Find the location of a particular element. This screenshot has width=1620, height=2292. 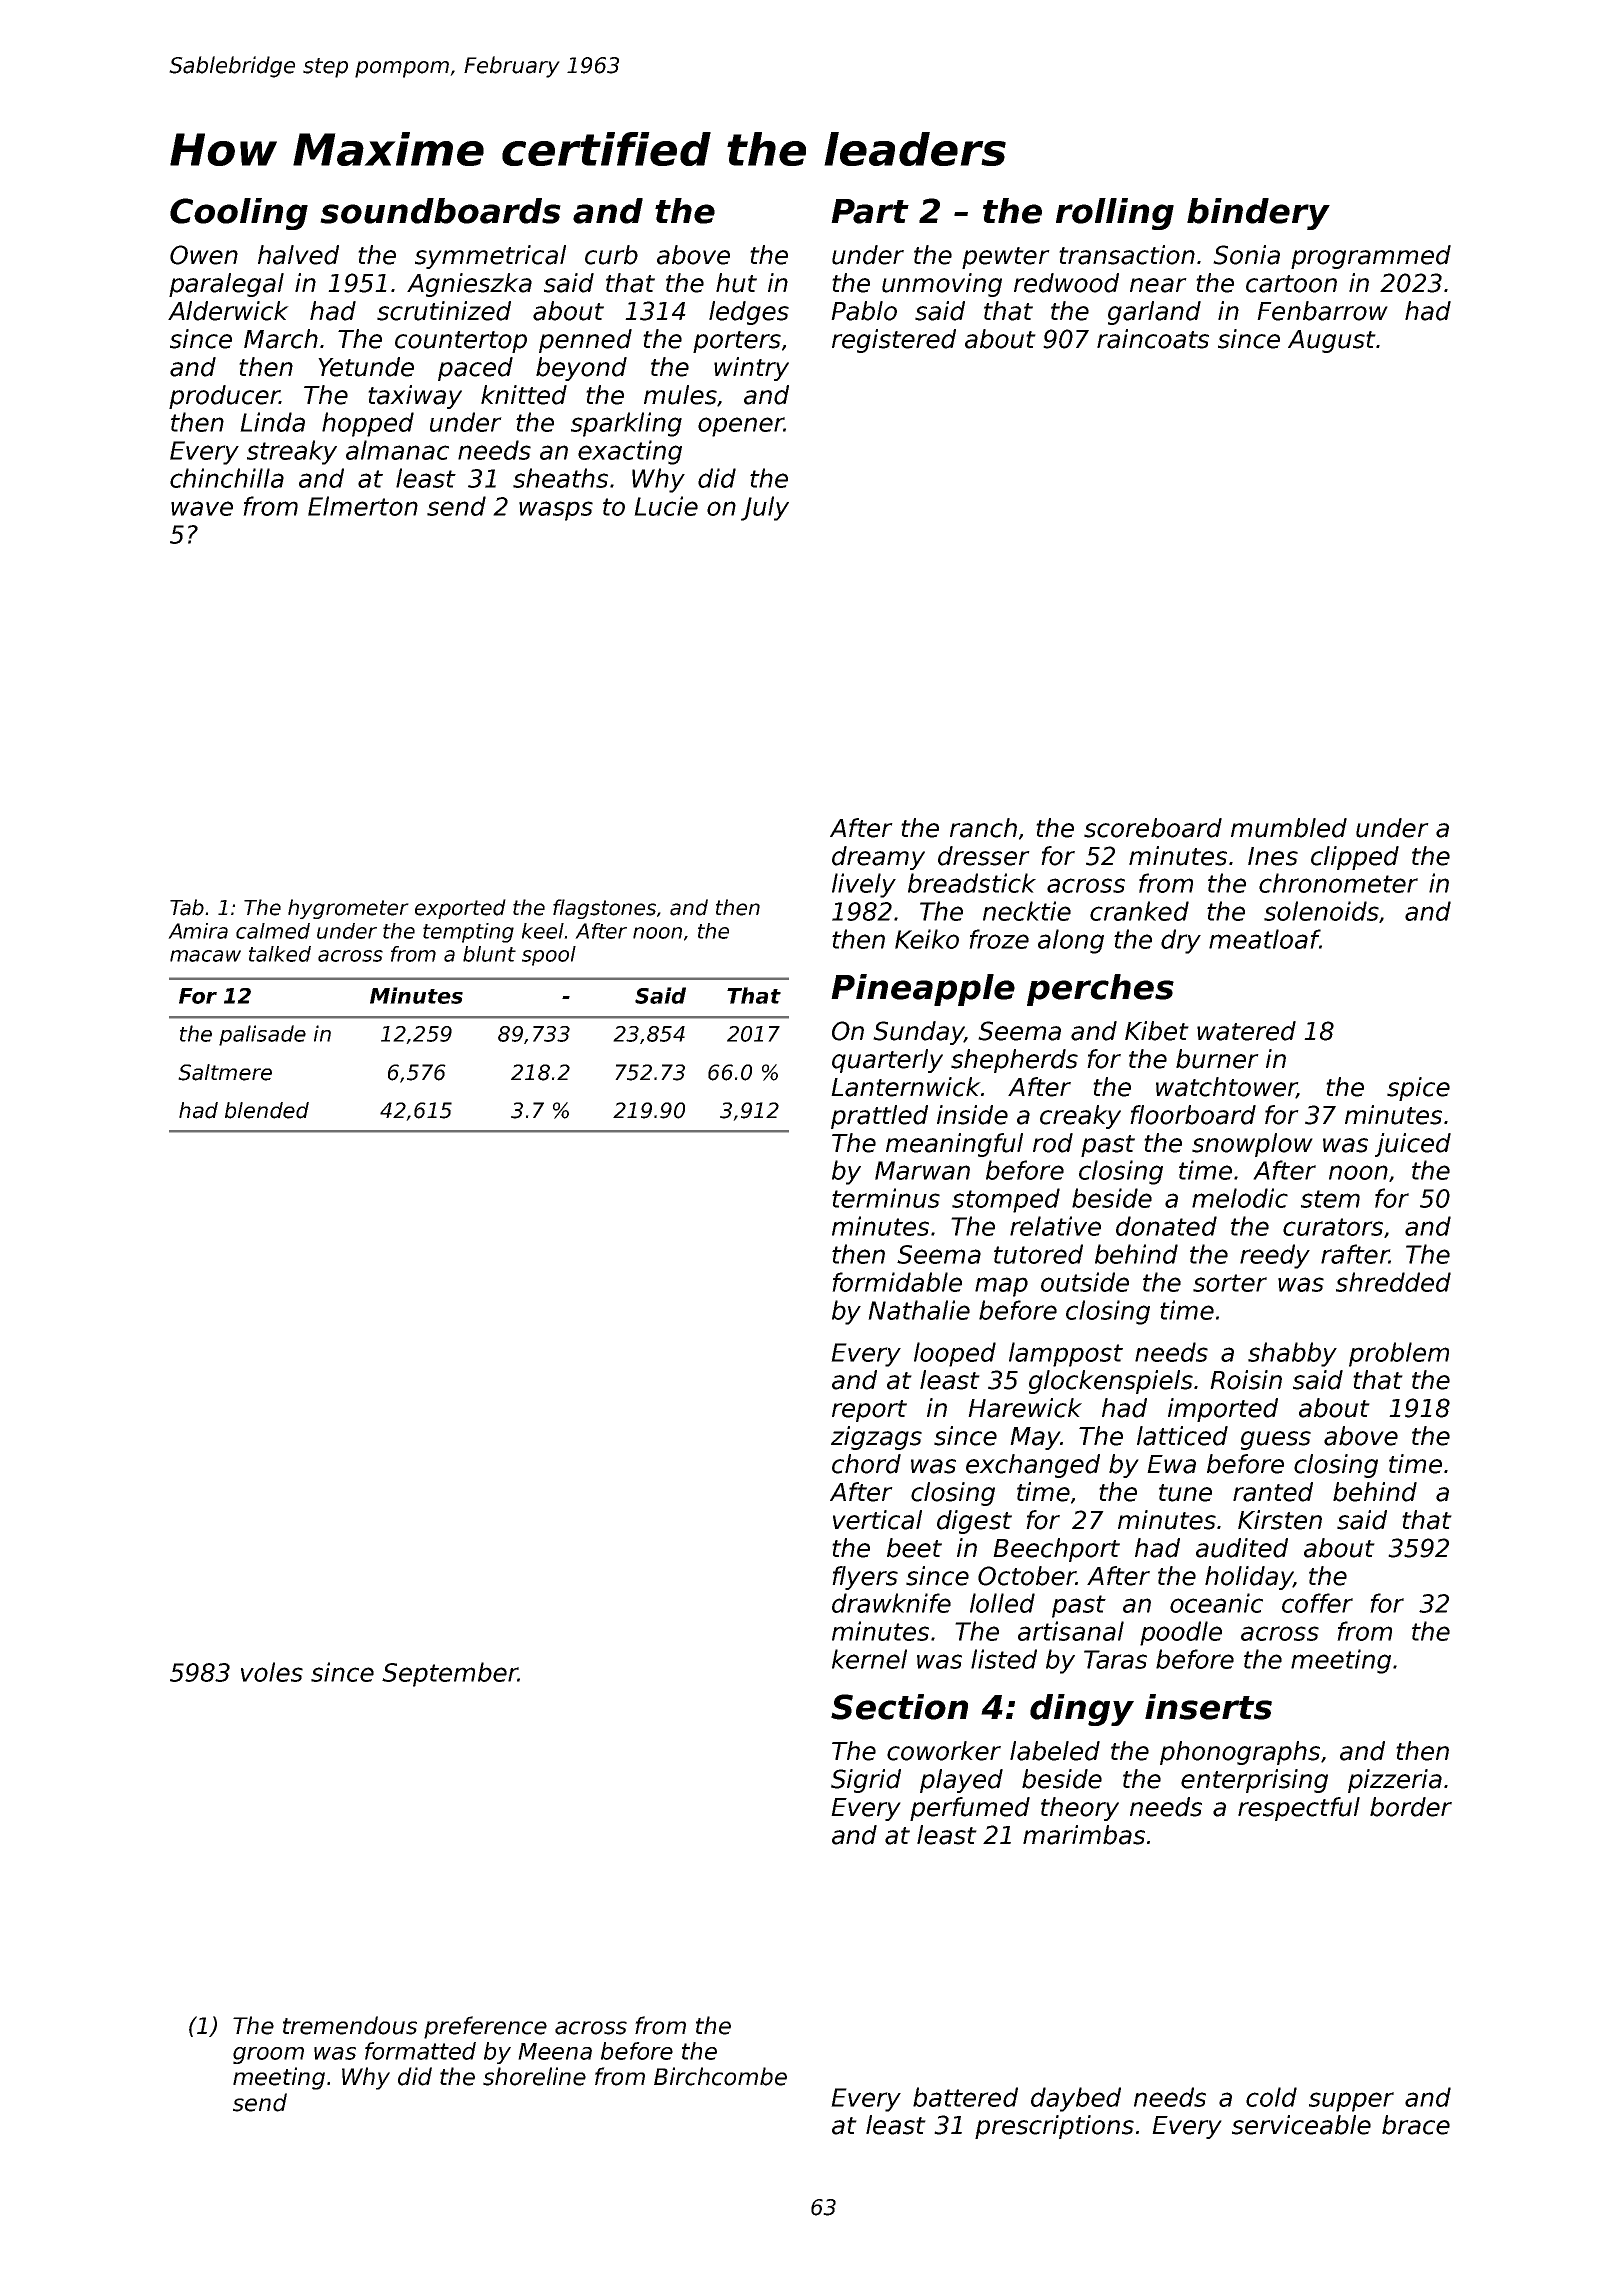

clipped is located at coordinates (1355, 858).
